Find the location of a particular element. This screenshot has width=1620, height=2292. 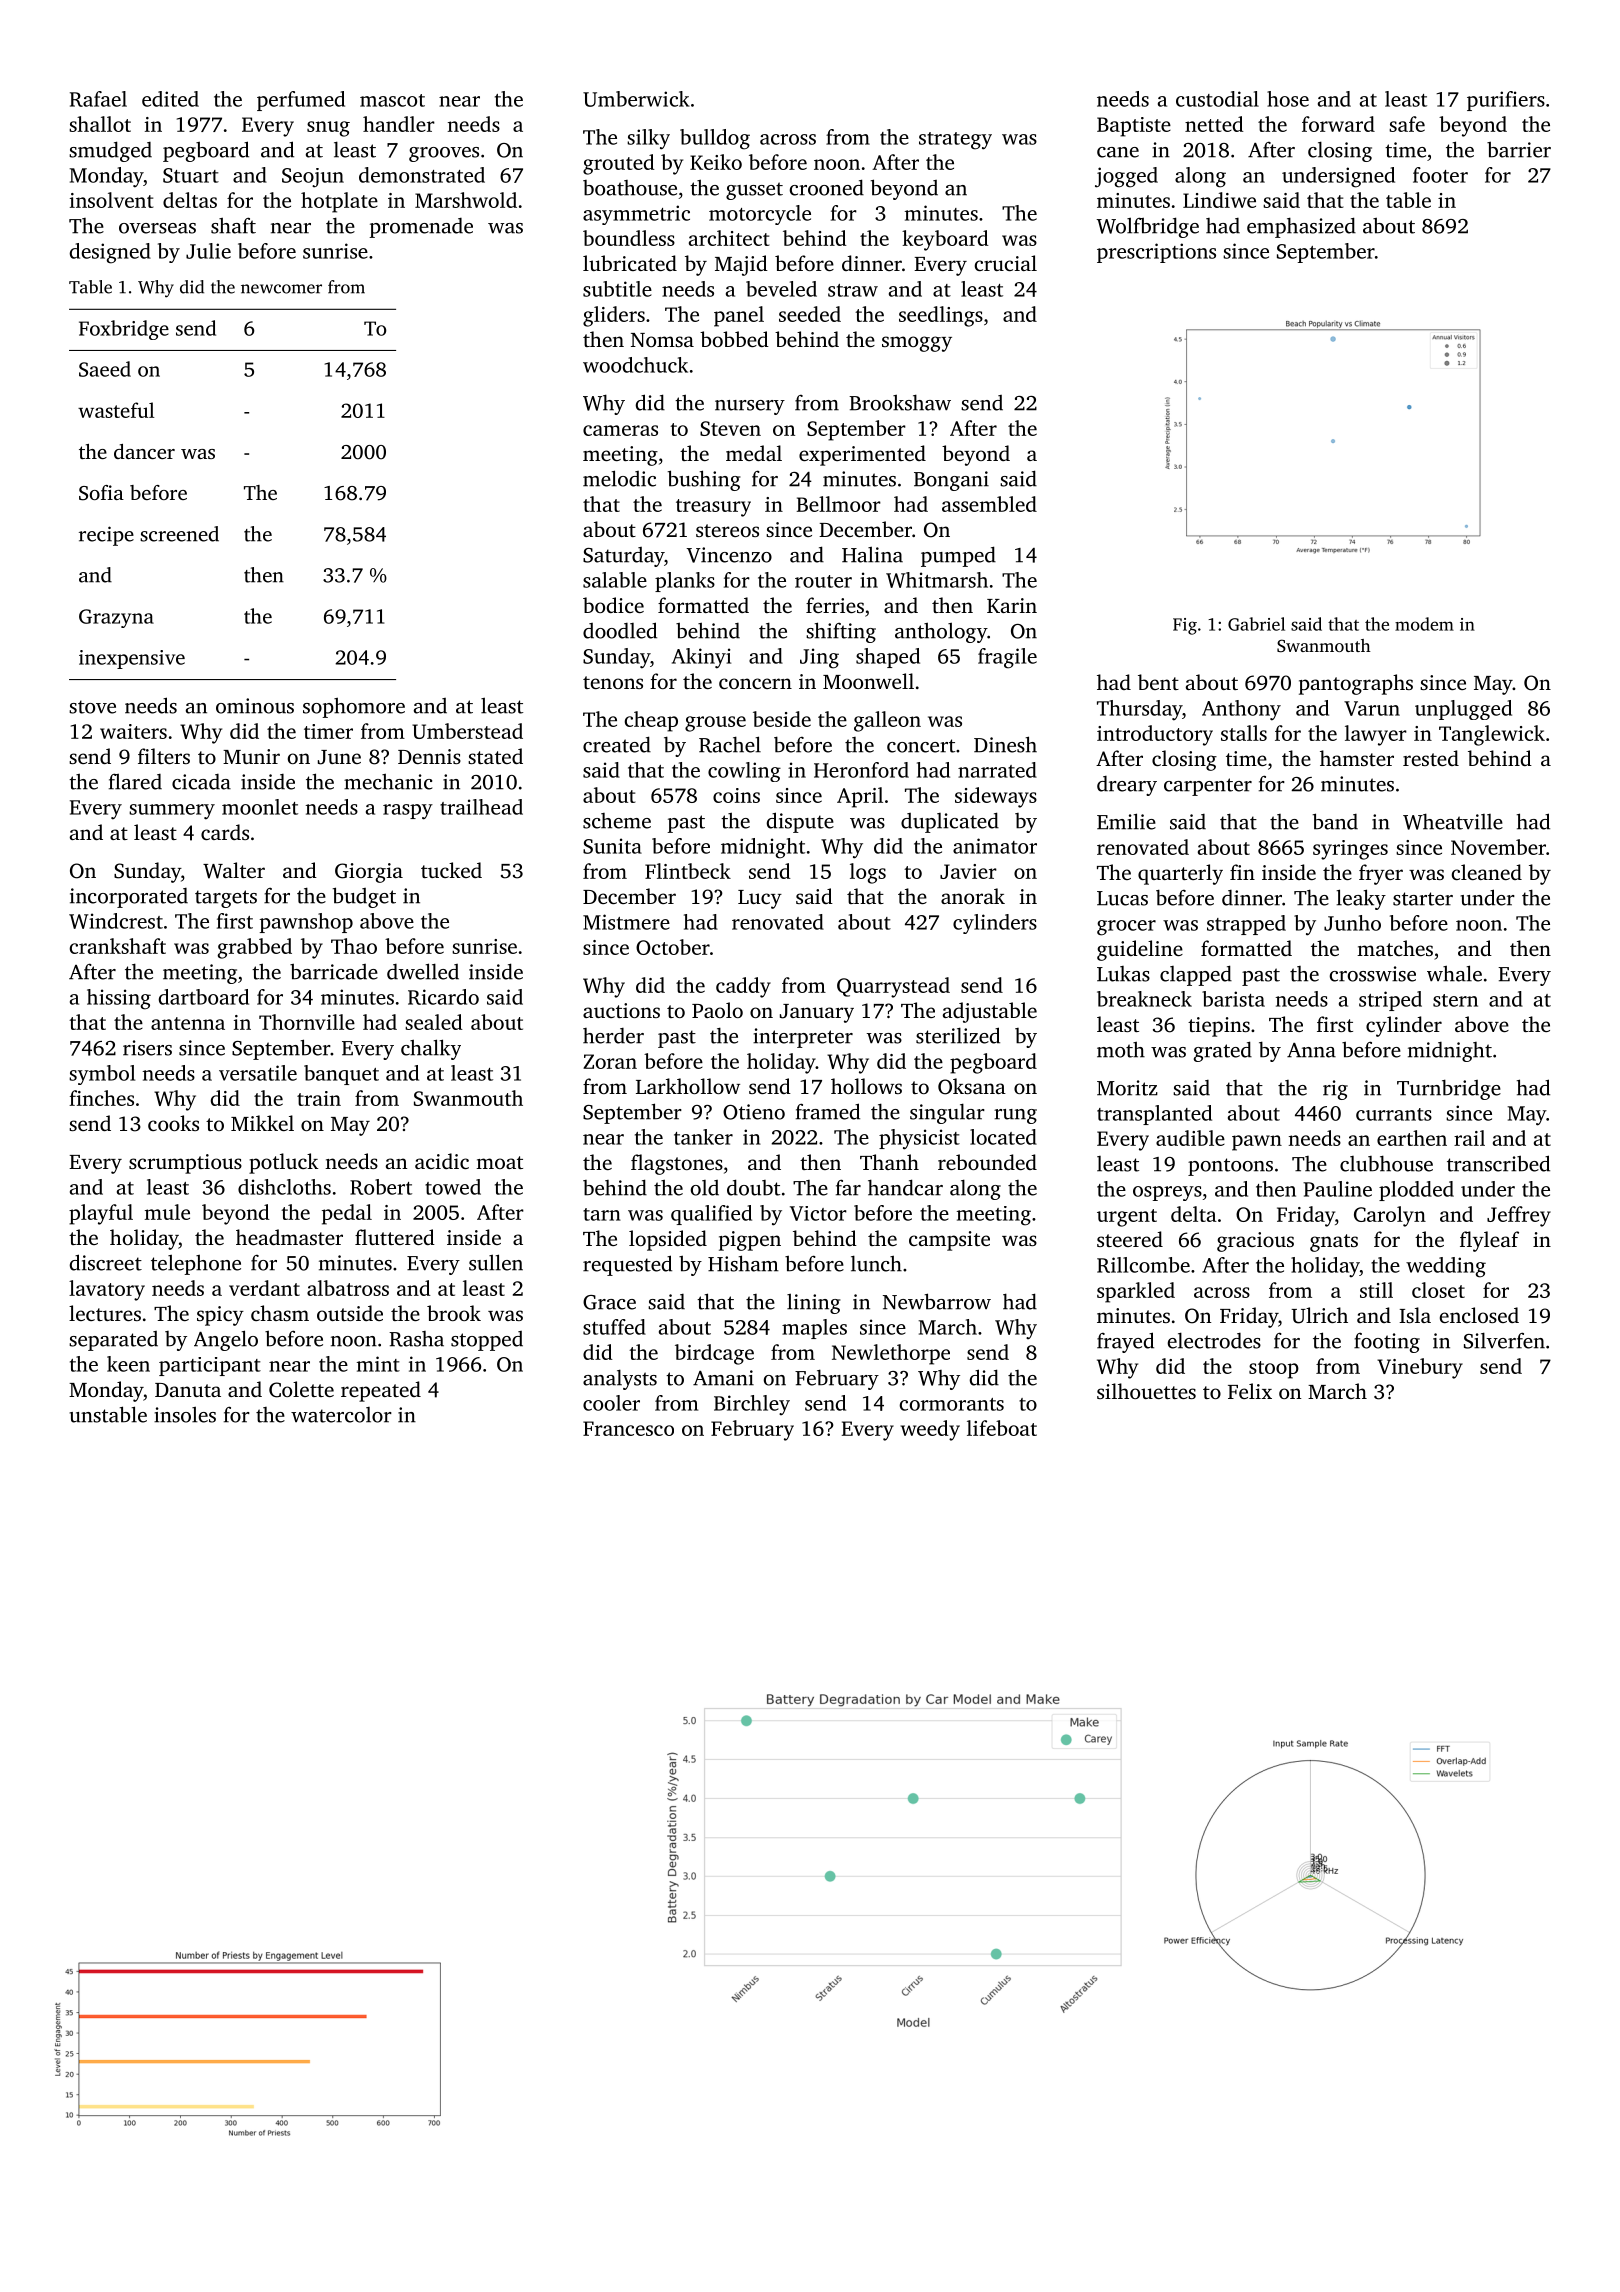

Stuart is located at coordinates (191, 175).
